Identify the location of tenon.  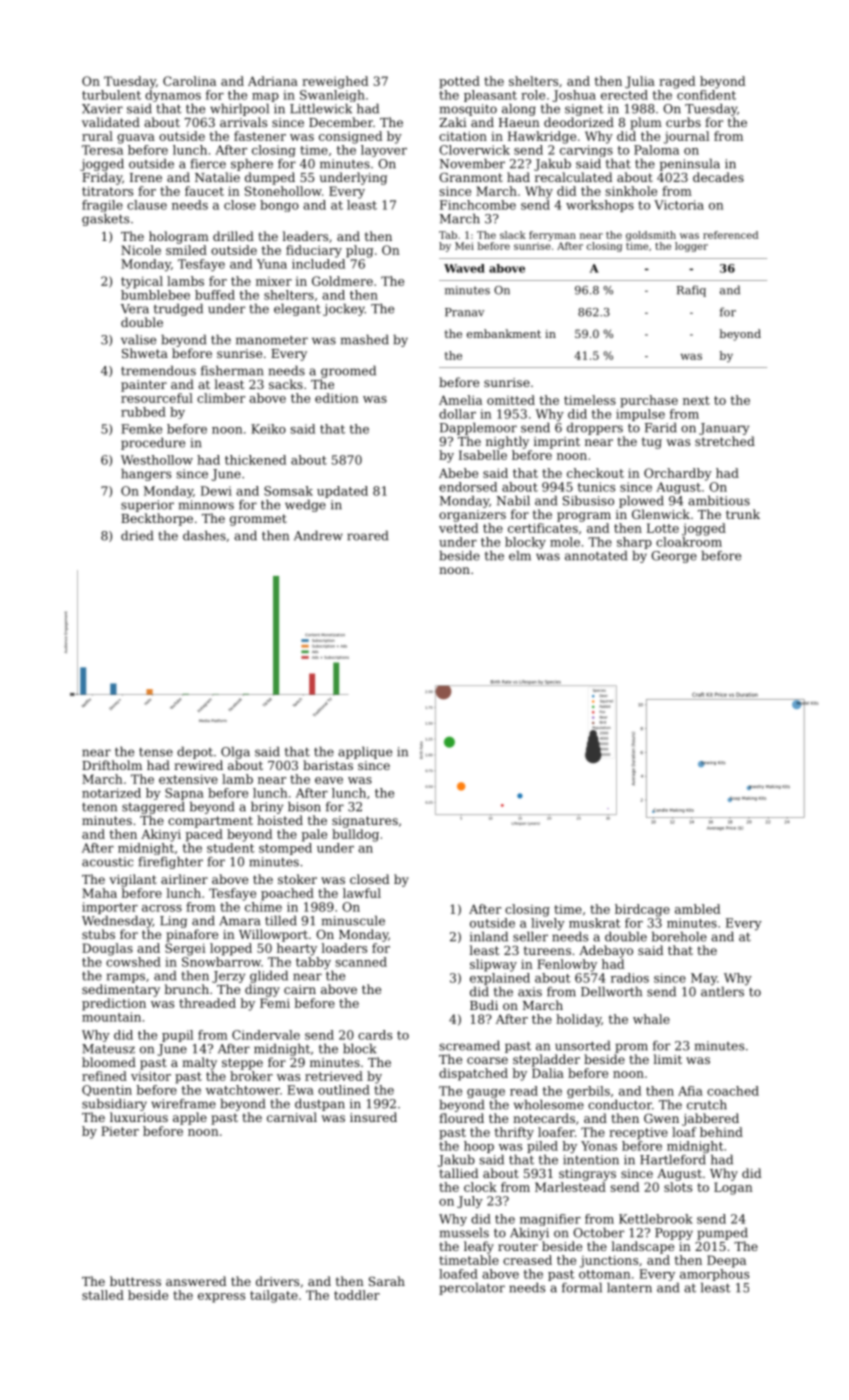
(99, 807).
